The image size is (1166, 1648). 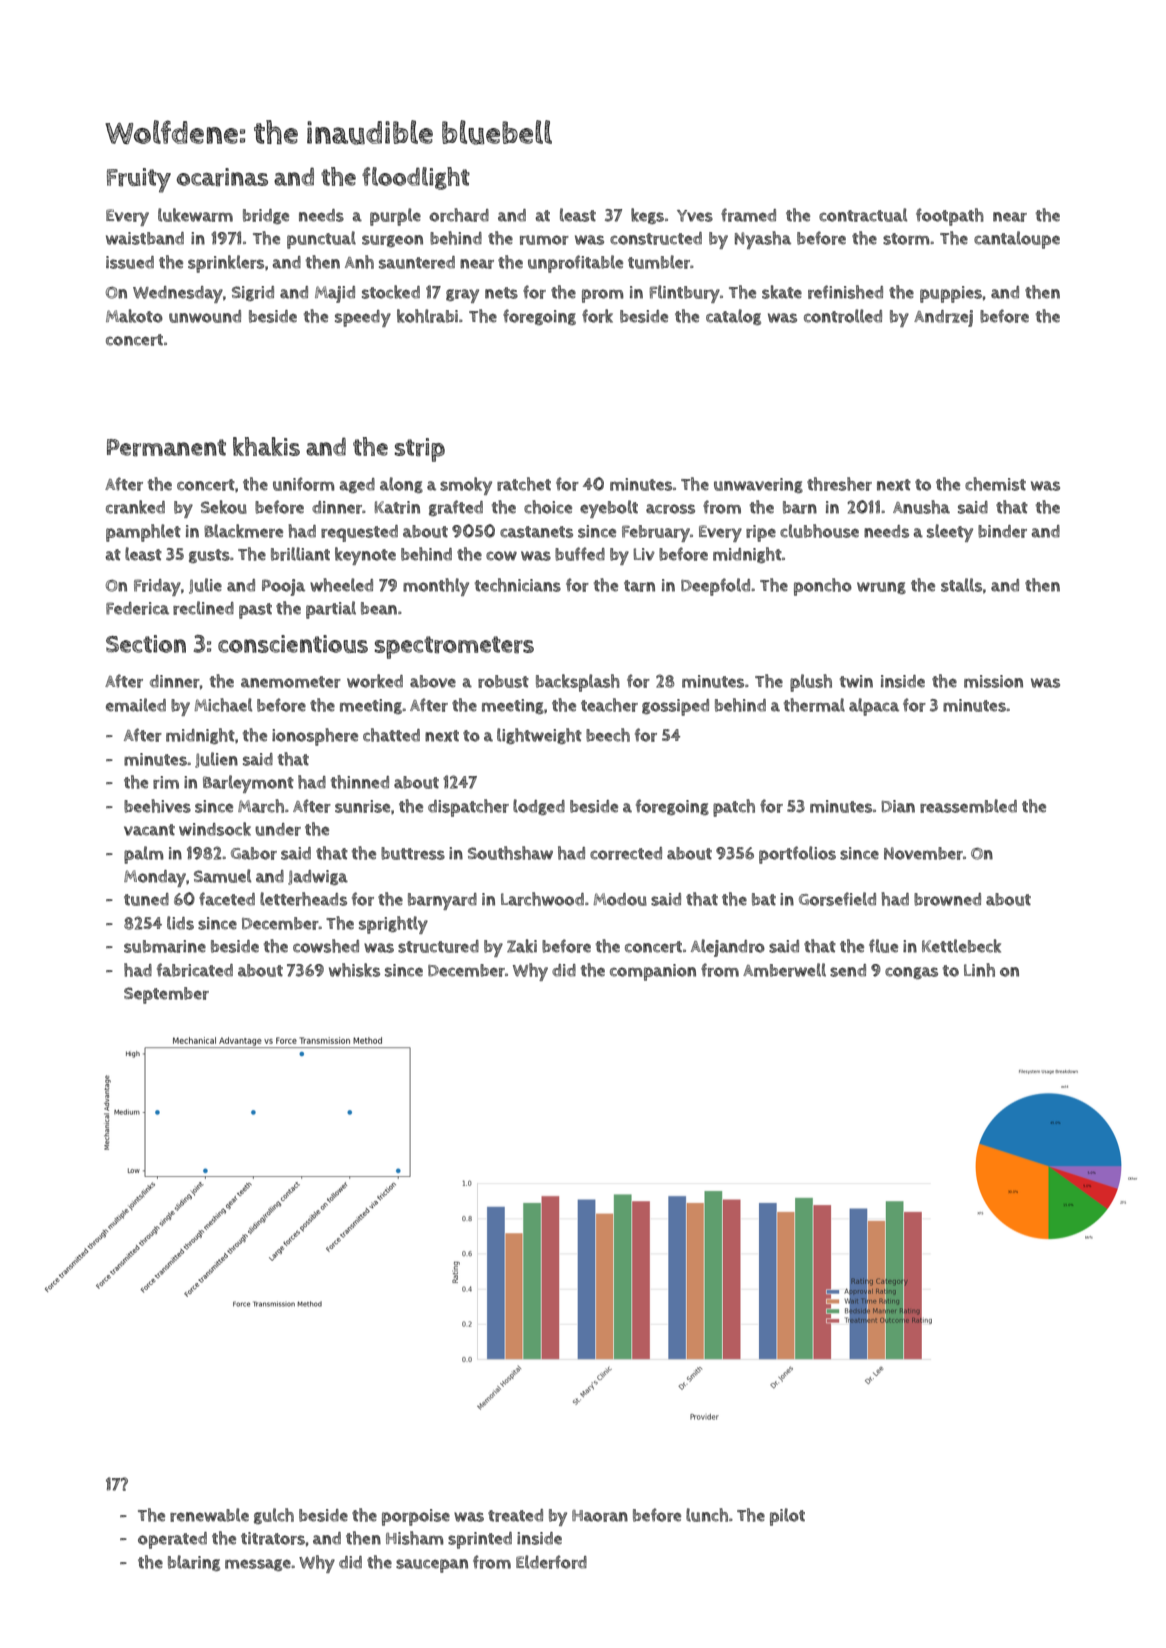 I want to click on kegs, so click(x=647, y=216).
